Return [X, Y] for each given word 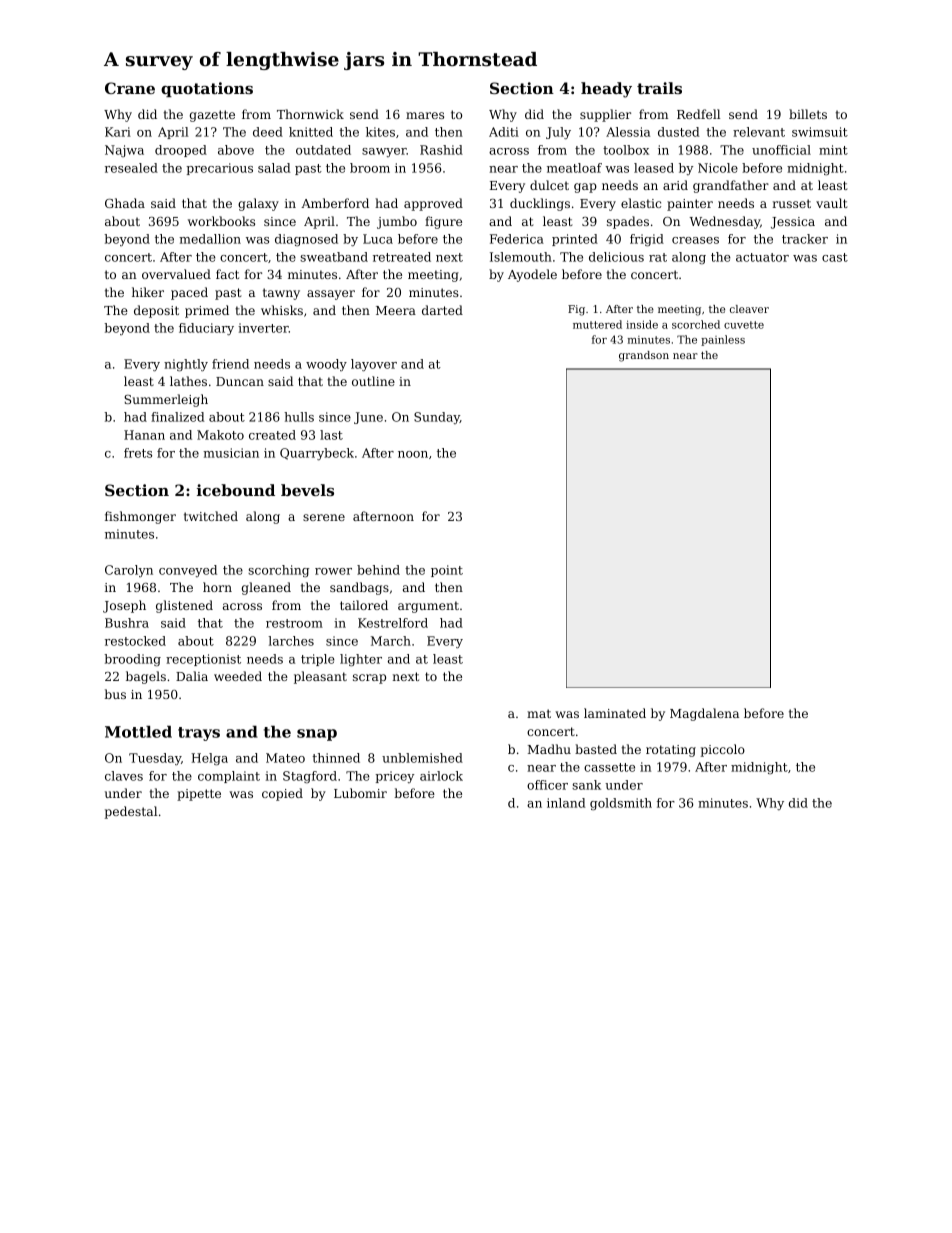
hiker [148, 292]
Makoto [220, 435]
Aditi [504, 132]
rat [658, 257]
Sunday [437, 418]
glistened [184, 606]
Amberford [335, 203]
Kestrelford [393, 623]
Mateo [285, 758]
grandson [644, 356]
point [447, 571]
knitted [311, 132]
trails [659, 88]
